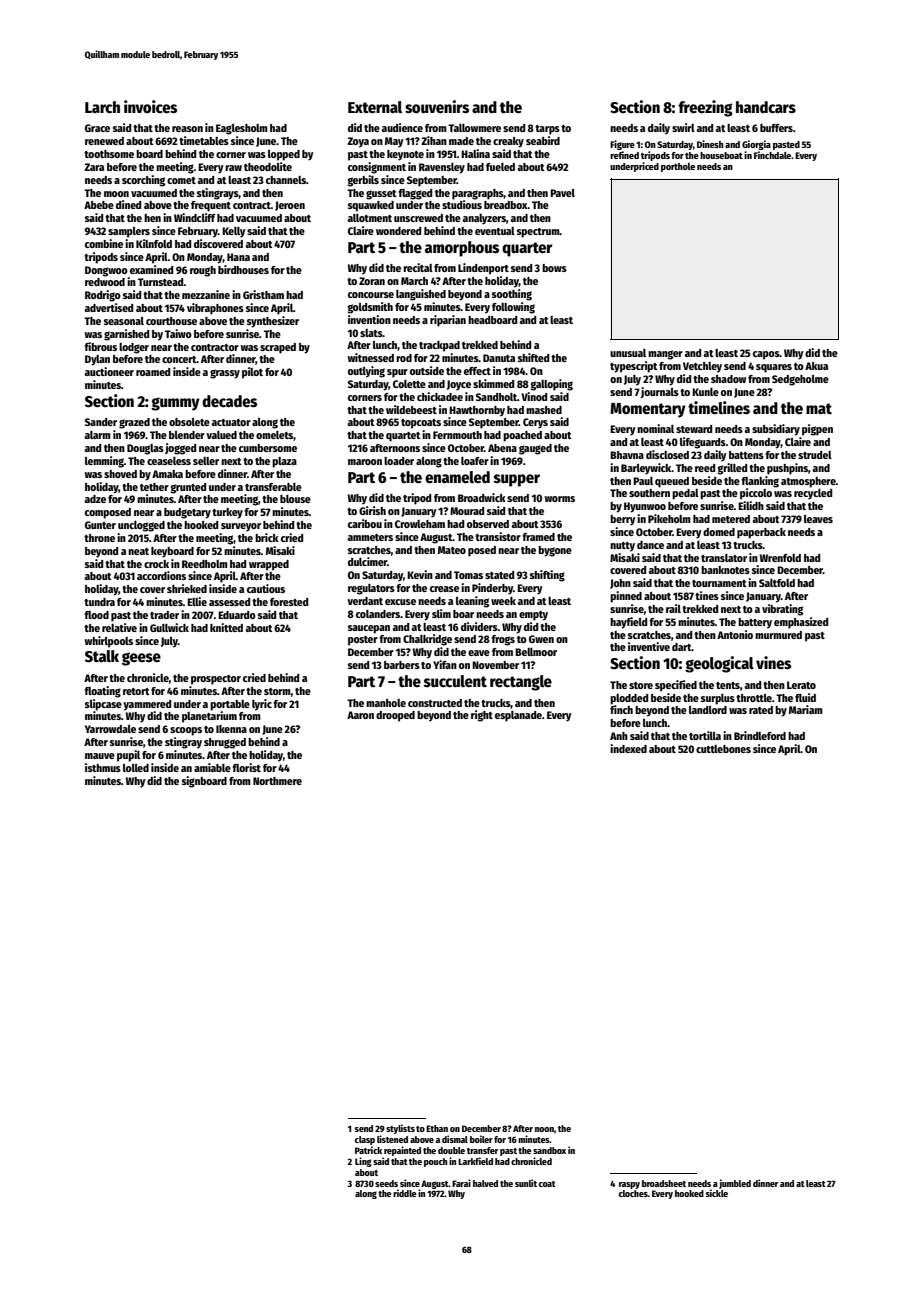  Describe the element at coordinates (268, 448) in the screenshot. I see `cumbersome` at that location.
